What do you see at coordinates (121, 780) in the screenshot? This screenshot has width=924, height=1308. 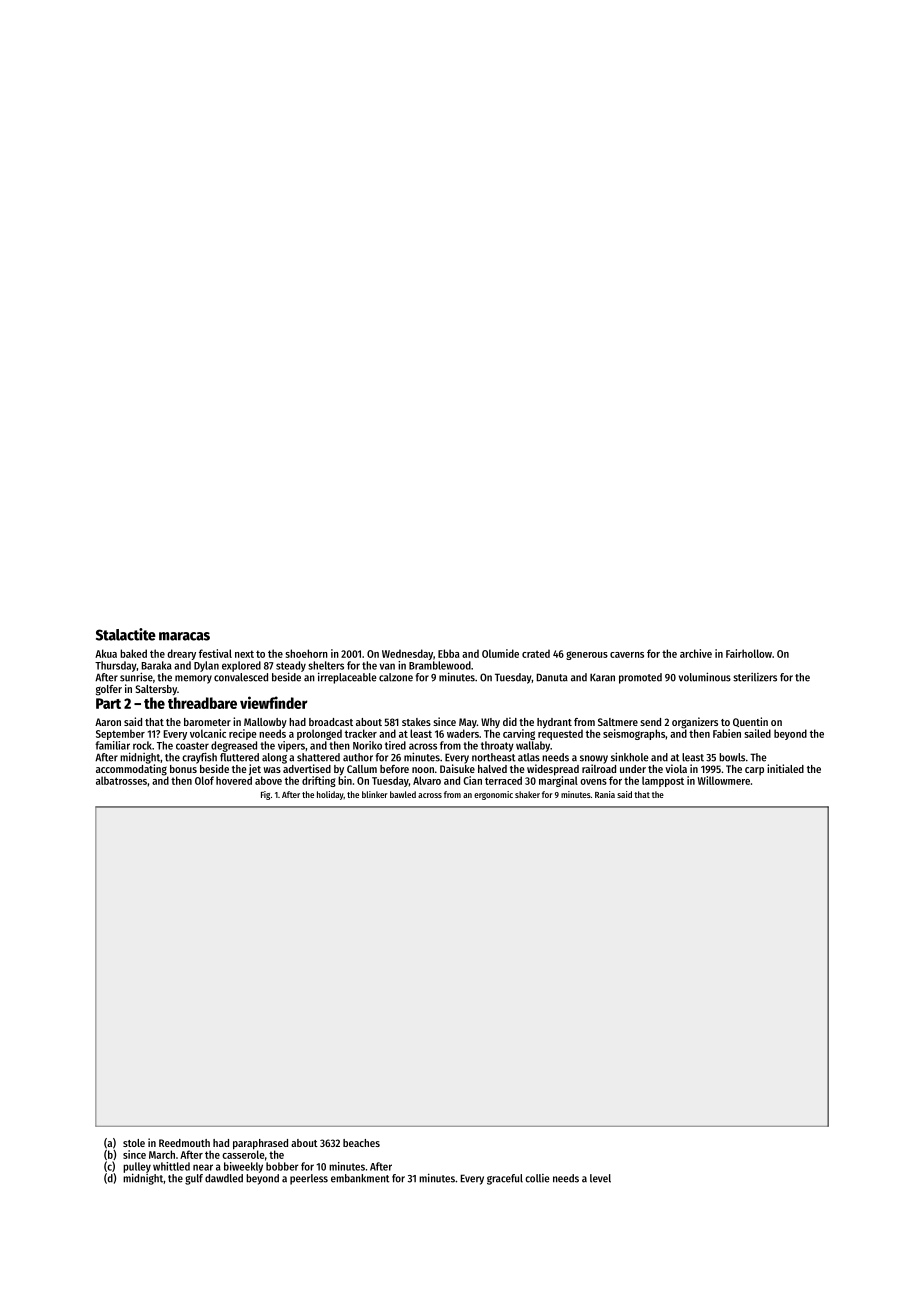 I see `albatrosses` at bounding box center [121, 780].
